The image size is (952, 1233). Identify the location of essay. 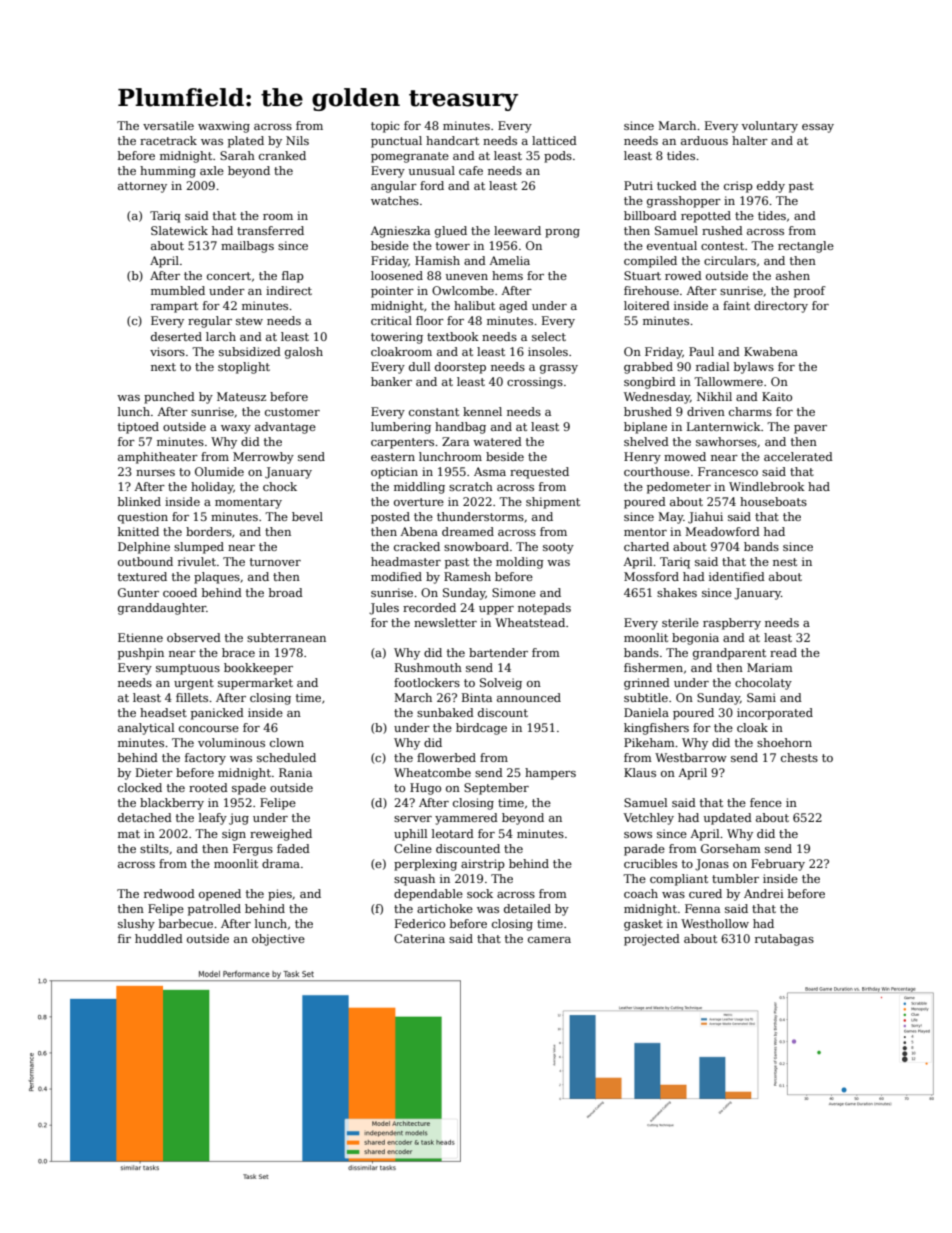
(818, 128).
